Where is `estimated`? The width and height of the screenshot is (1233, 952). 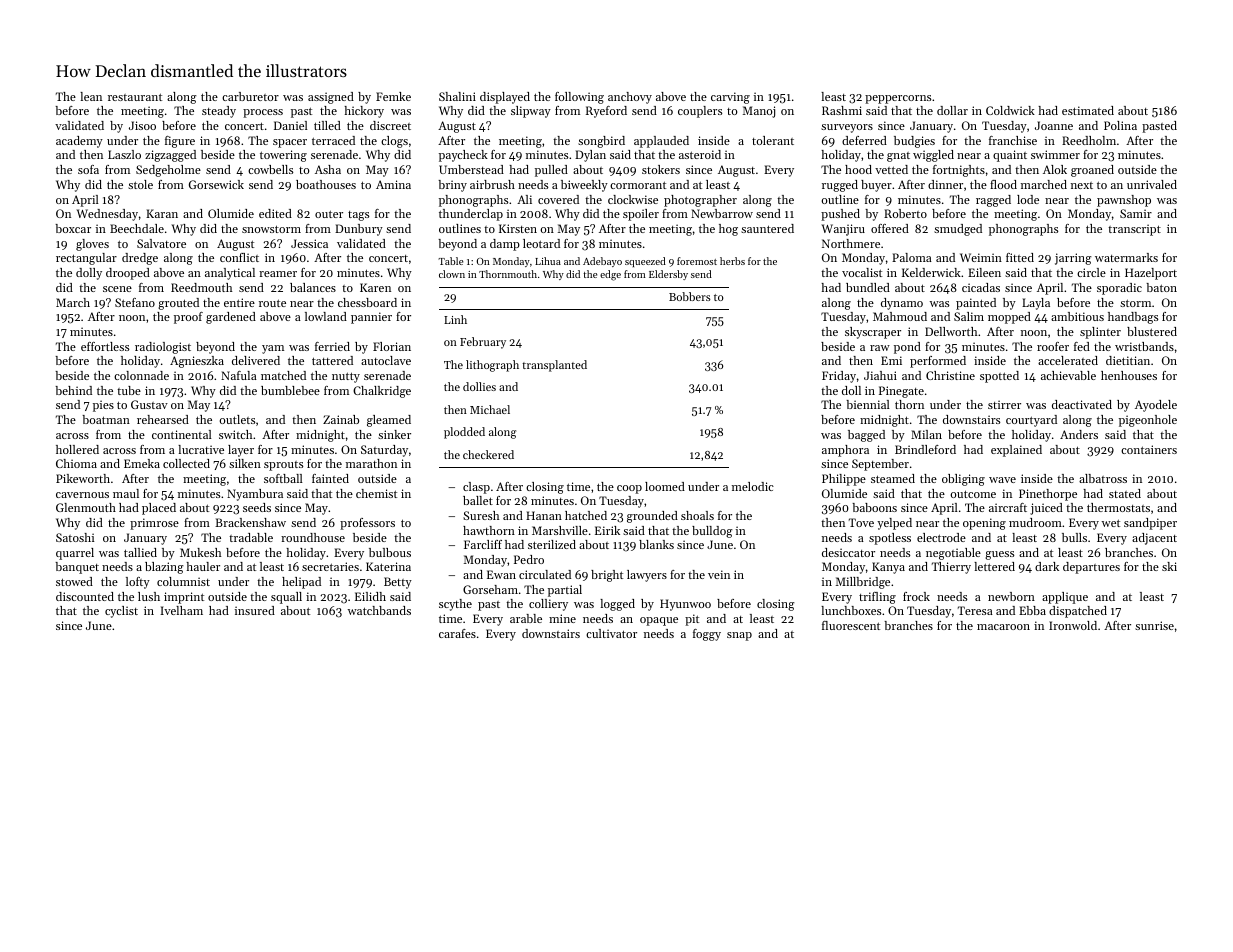 estimated is located at coordinates (1088, 110).
